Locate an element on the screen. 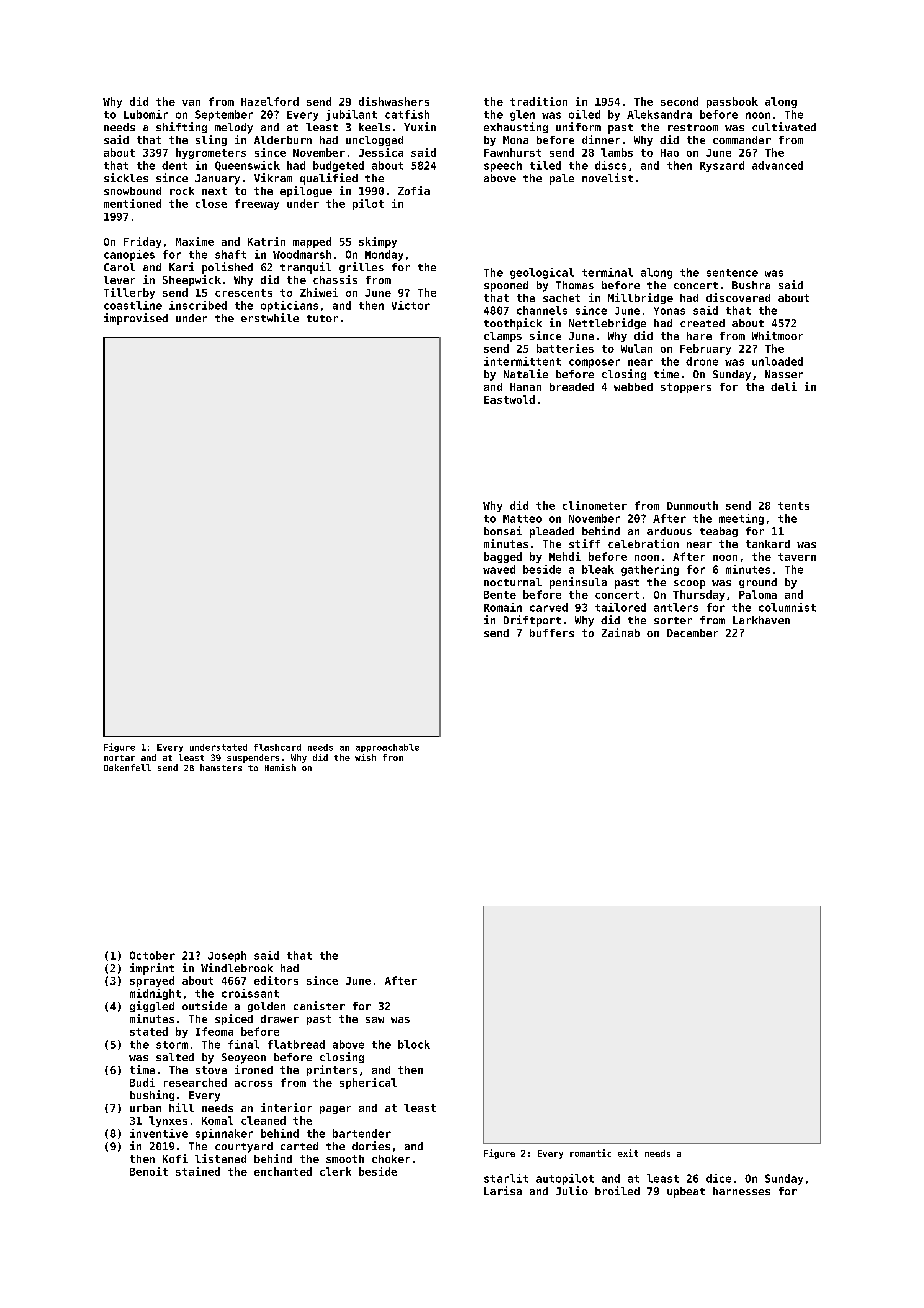 This screenshot has width=924, height=1308. interior is located at coordinates (286, 1107).
